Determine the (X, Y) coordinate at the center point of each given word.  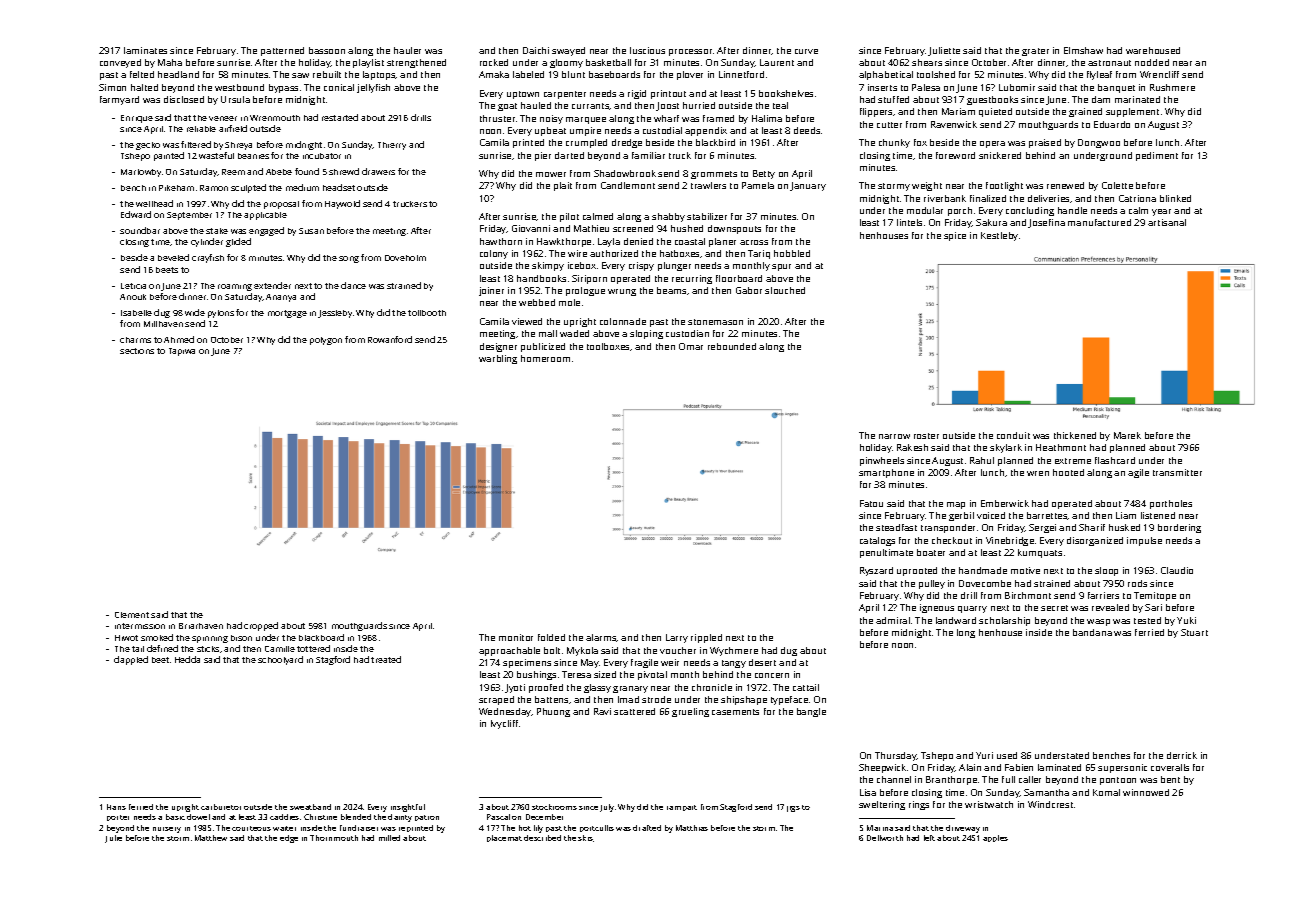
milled (389, 838)
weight (927, 186)
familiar (648, 155)
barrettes (1047, 516)
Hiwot (126, 638)
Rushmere (1172, 87)
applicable (265, 216)
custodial (662, 130)
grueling (690, 712)
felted (142, 74)
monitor (516, 637)
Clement (132, 615)
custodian (687, 333)
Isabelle (136, 313)
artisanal (1167, 222)
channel (894, 779)
